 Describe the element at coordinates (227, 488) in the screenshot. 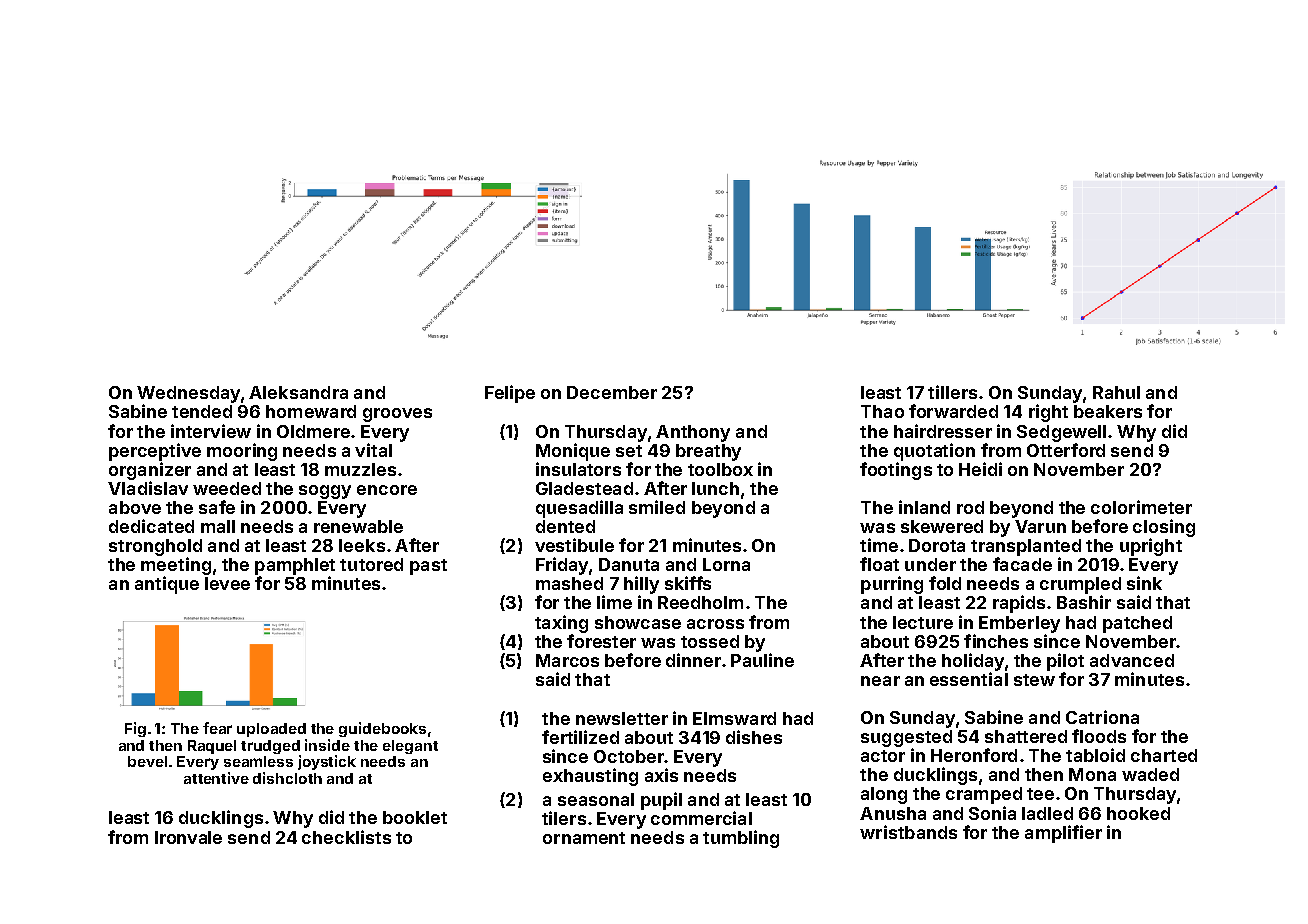

I see `weeded` at that location.
